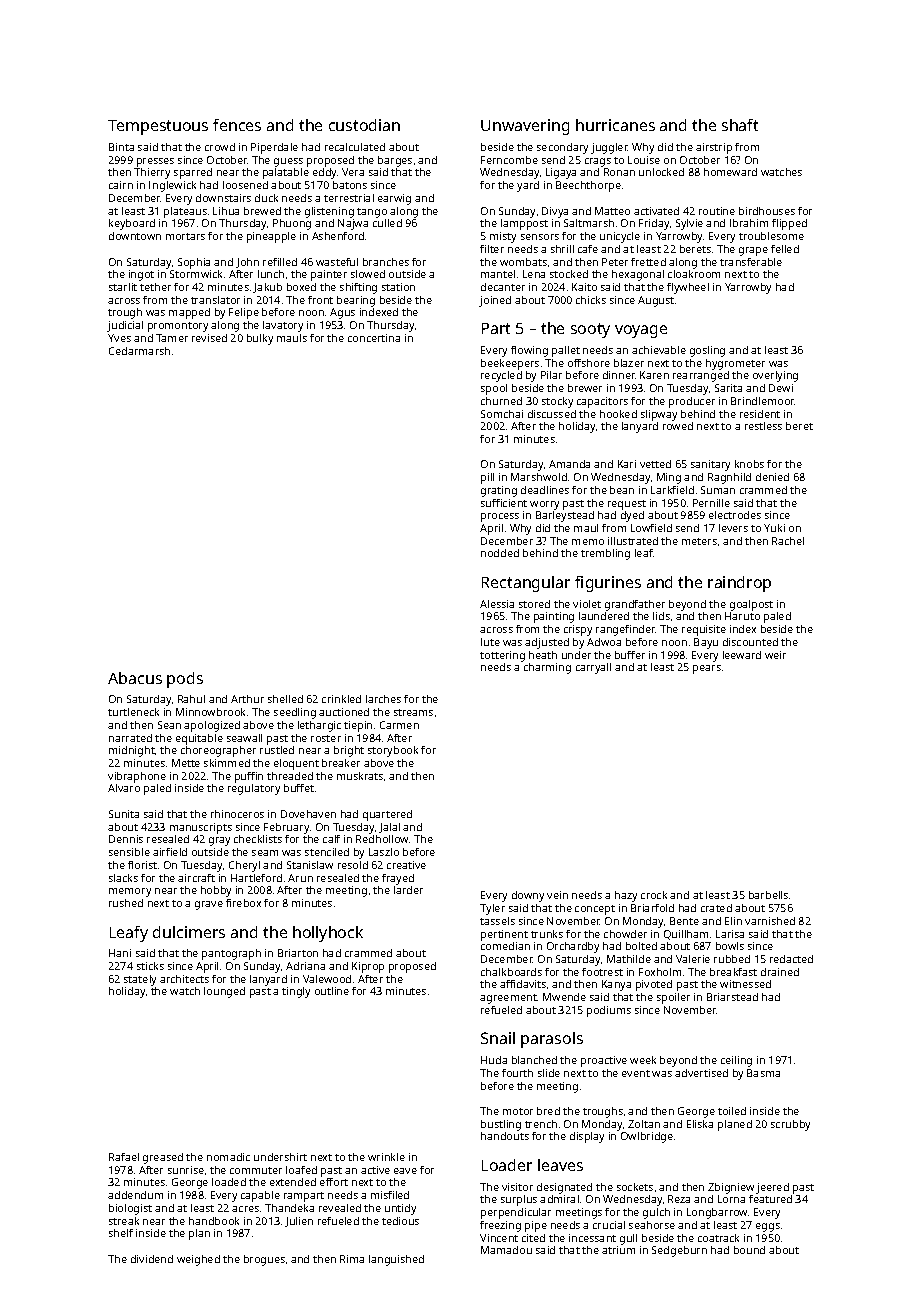 This screenshot has width=924, height=1308. What do you see at coordinates (494, 389) in the screenshot?
I see `spool` at bounding box center [494, 389].
